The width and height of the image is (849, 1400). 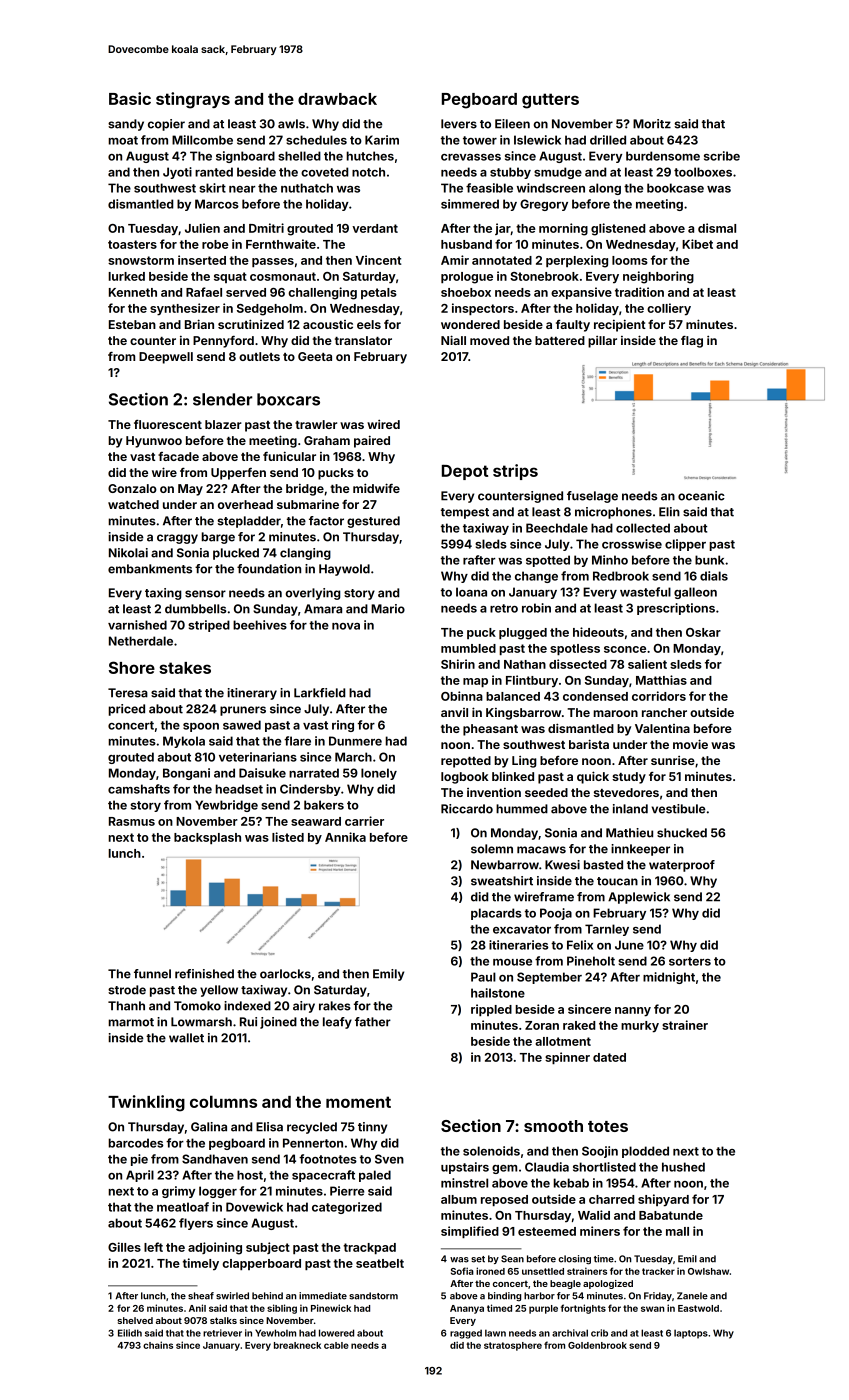 I want to click on carrier, so click(x=364, y=821).
